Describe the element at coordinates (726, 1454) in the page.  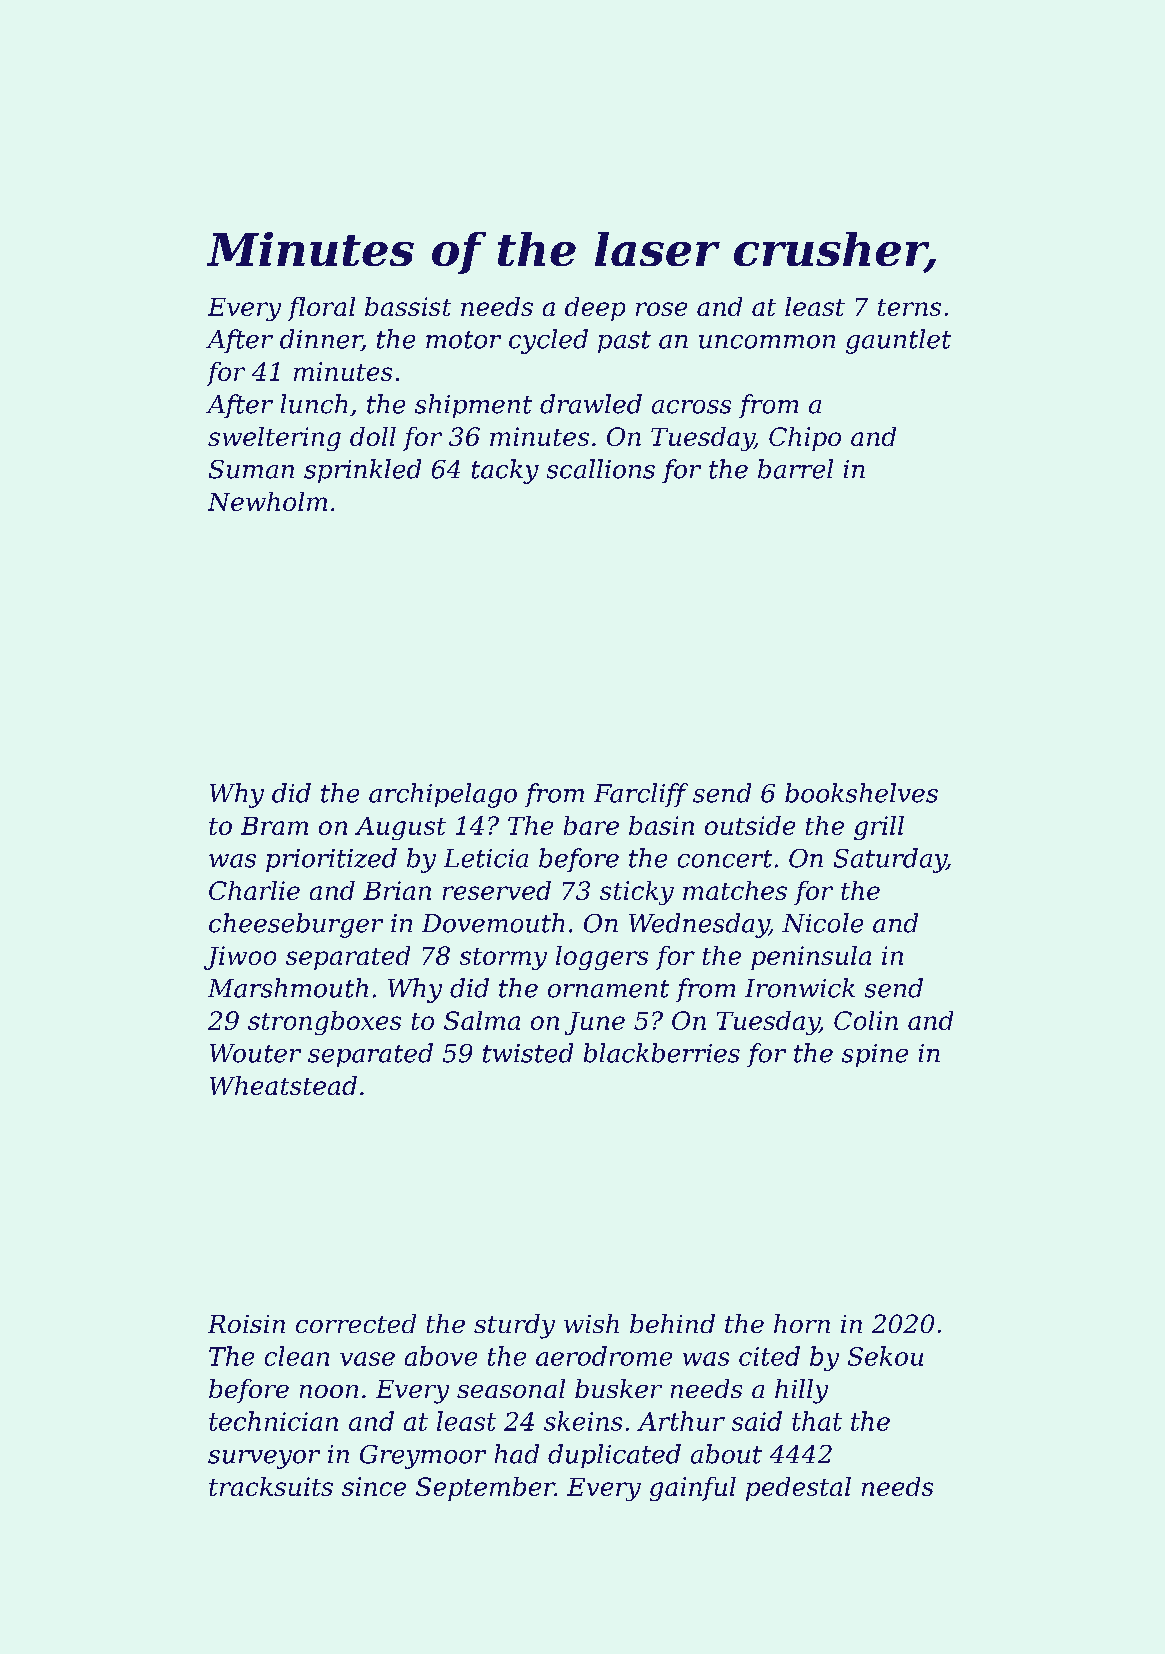
I see `about` at that location.
